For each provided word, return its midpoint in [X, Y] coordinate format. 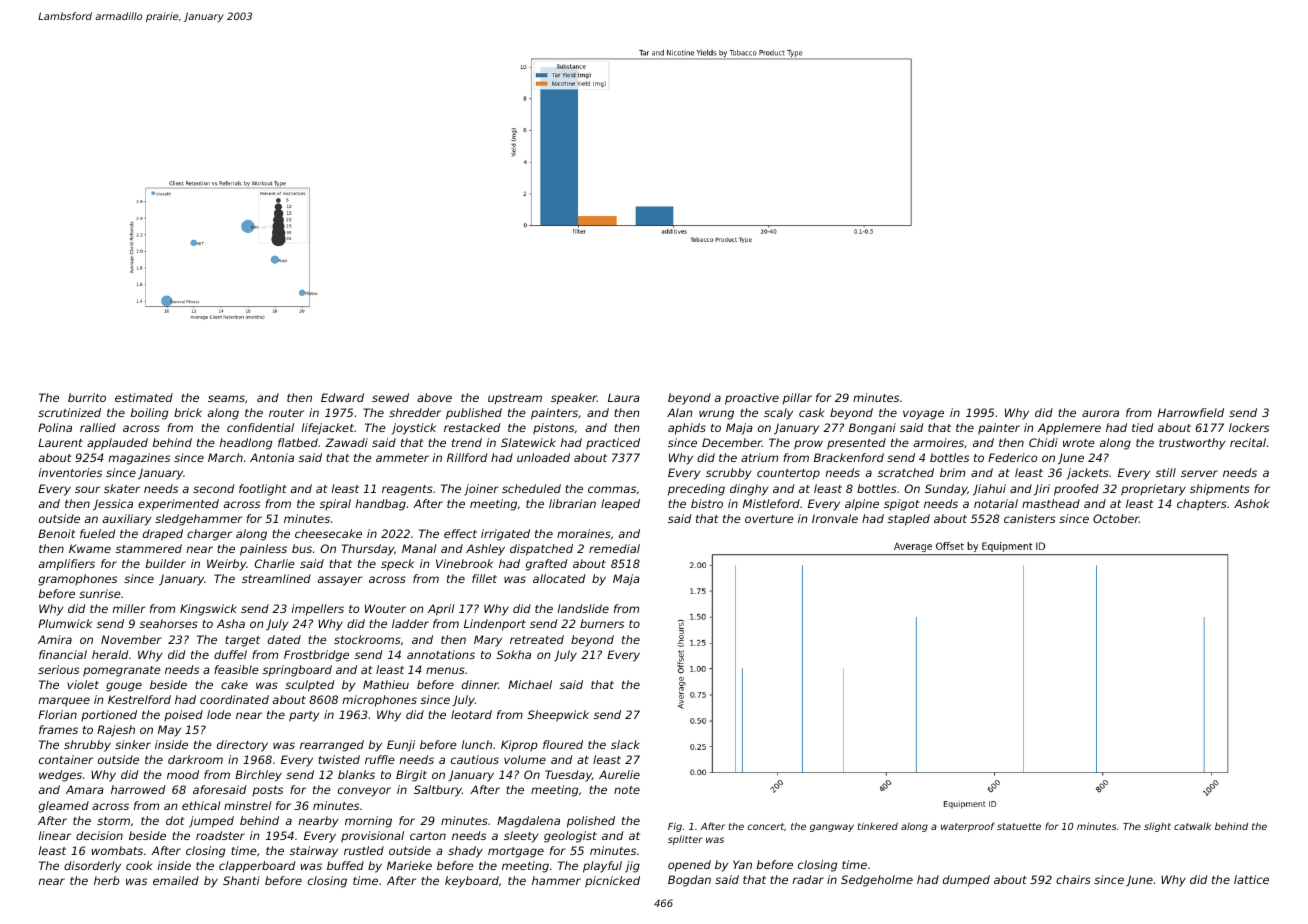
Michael [530, 684]
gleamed [64, 807]
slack [625, 744]
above [434, 397]
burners [602, 623]
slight [1157, 827]
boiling [149, 414]
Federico [1012, 457]
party [304, 716]
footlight [263, 490]
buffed [345, 865]
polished [591, 822]
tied [1142, 427]
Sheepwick [558, 716]
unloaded [543, 457]
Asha [231, 623]
